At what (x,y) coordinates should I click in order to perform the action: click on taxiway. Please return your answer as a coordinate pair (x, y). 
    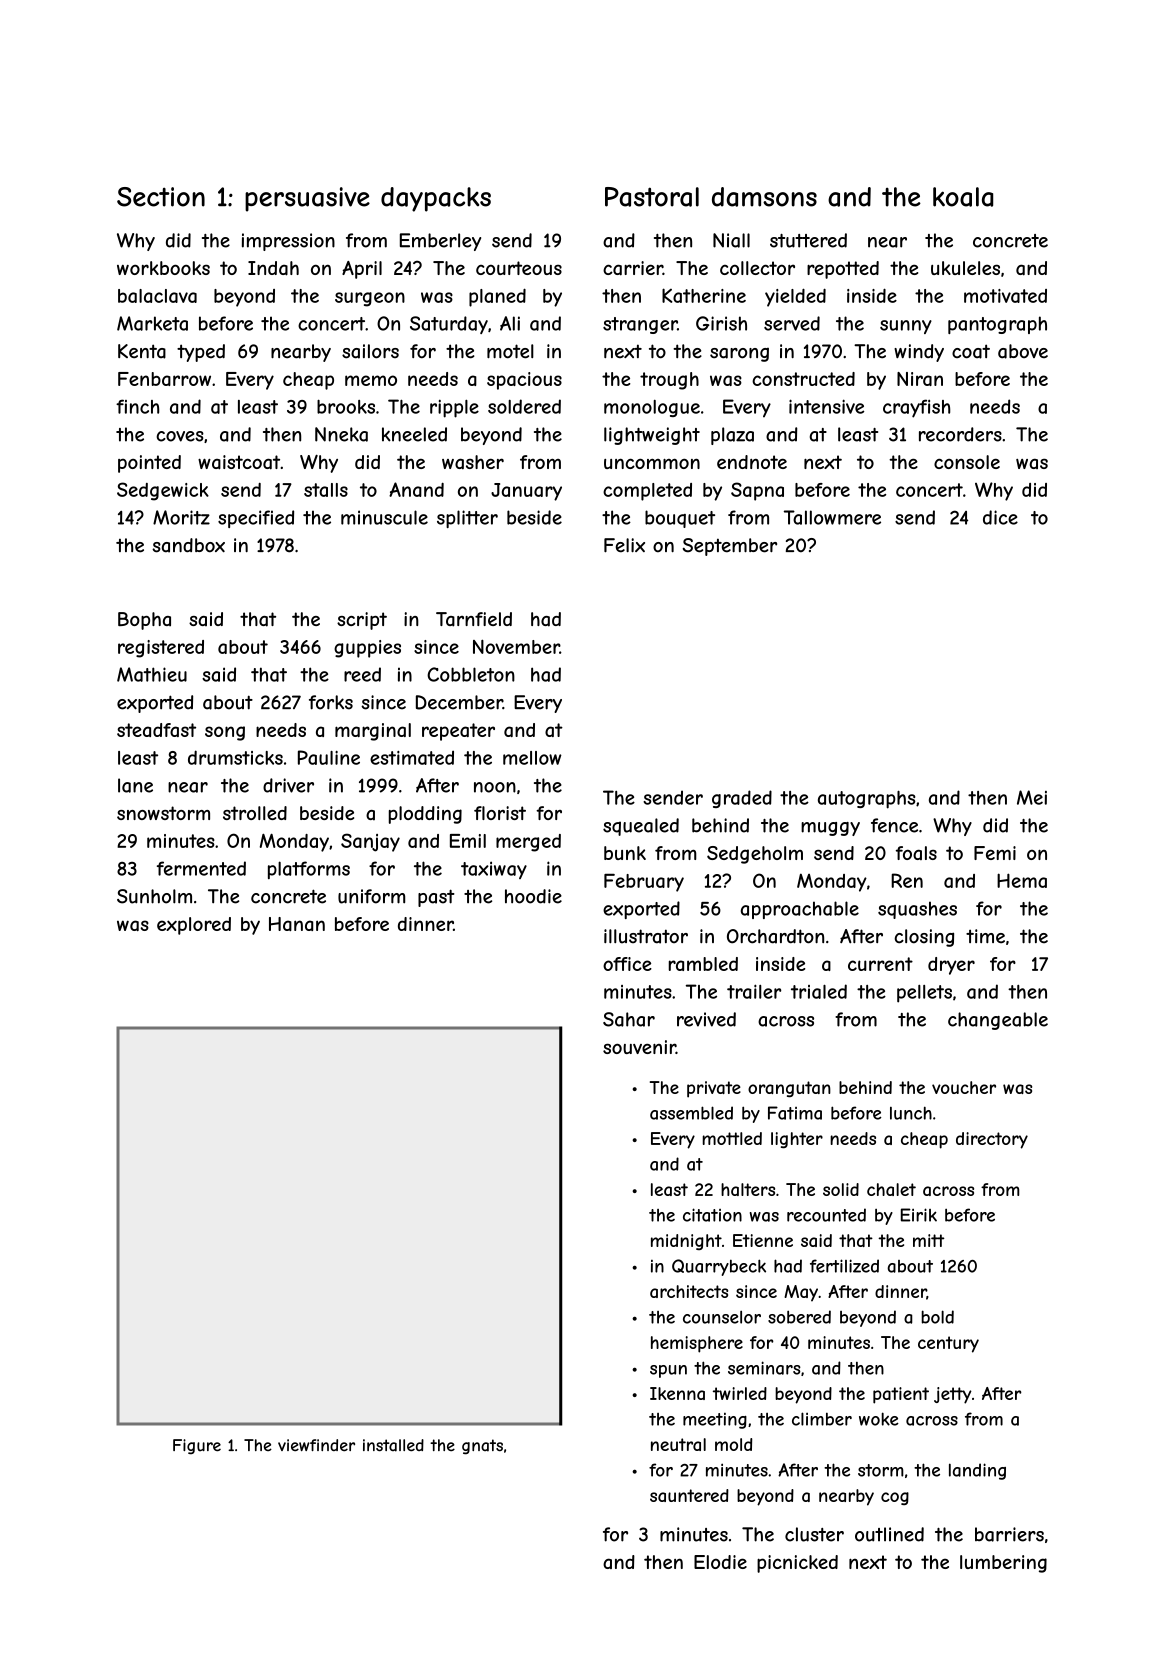
    Looking at the image, I should click on (494, 870).
